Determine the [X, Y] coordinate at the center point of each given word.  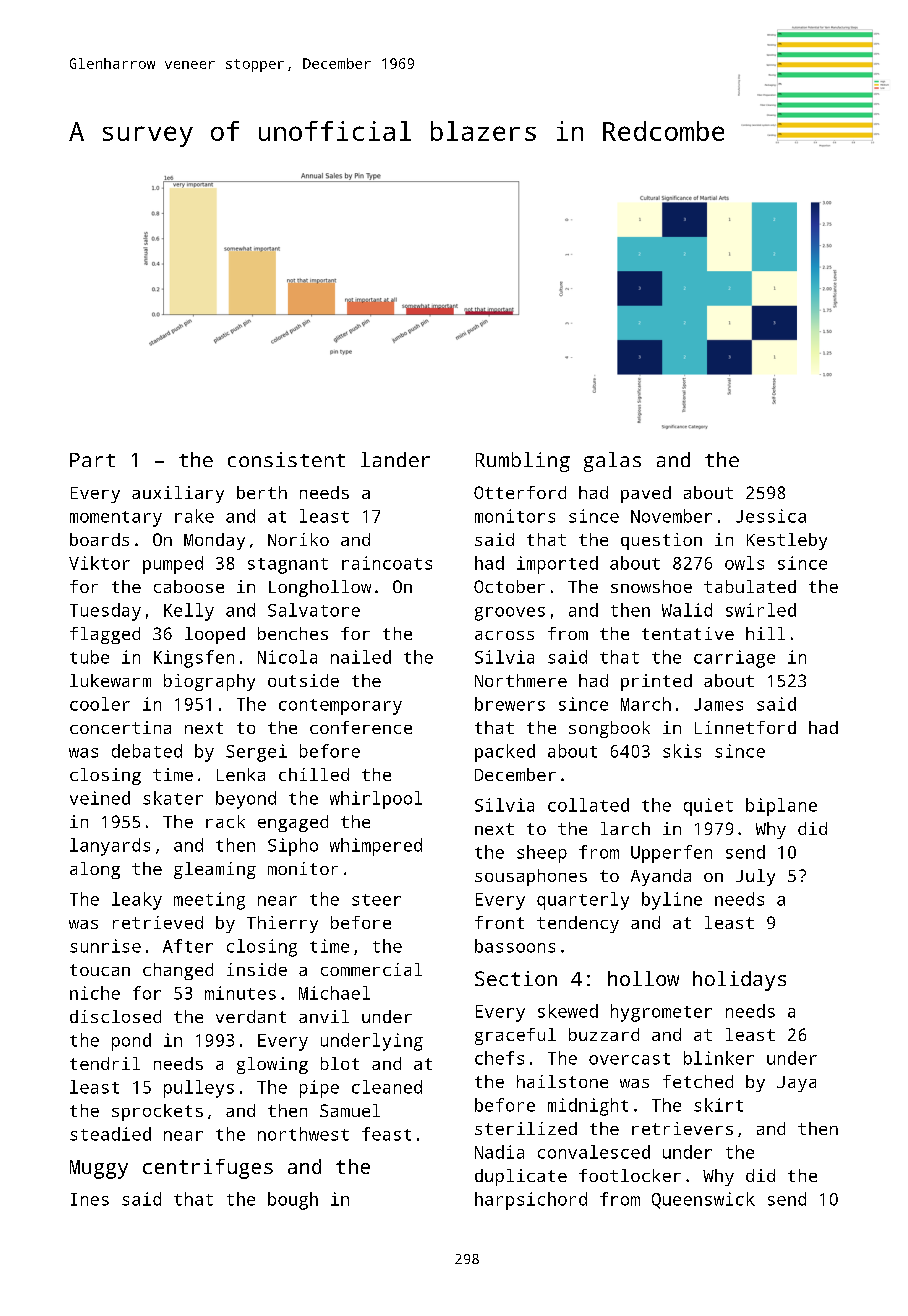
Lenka [241, 774]
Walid [687, 610]
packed [505, 753]
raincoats [387, 563]
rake [194, 516]
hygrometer [661, 1013]
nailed [361, 657]
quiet [708, 807]
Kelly [189, 612]
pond [131, 1042]
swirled [761, 610]
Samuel [350, 1110]
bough [293, 1201]
